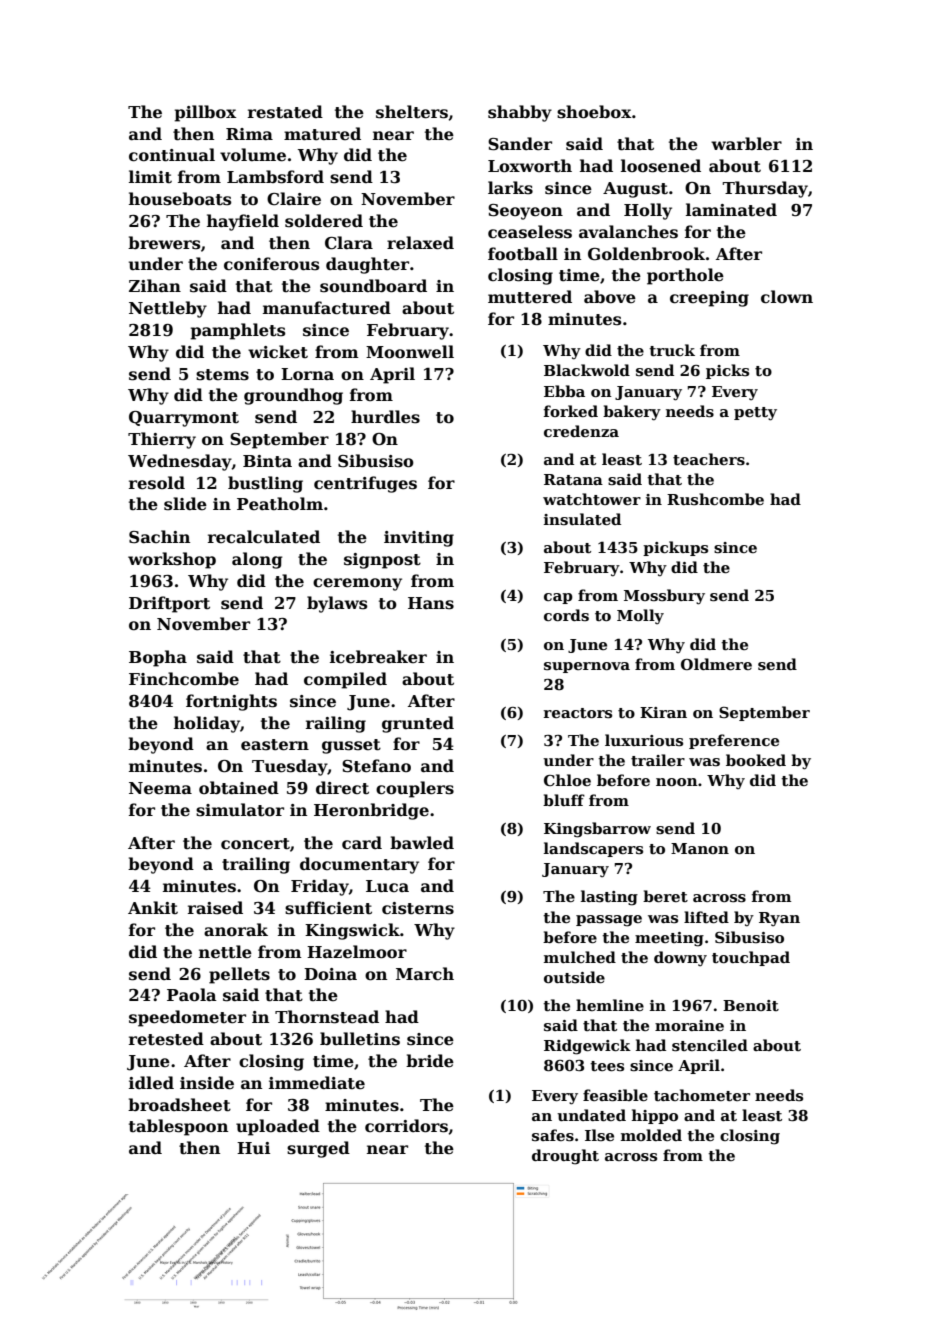  Describe the element at coordinates (746, 144) in the screenshot. I see `warbler` at that location.
